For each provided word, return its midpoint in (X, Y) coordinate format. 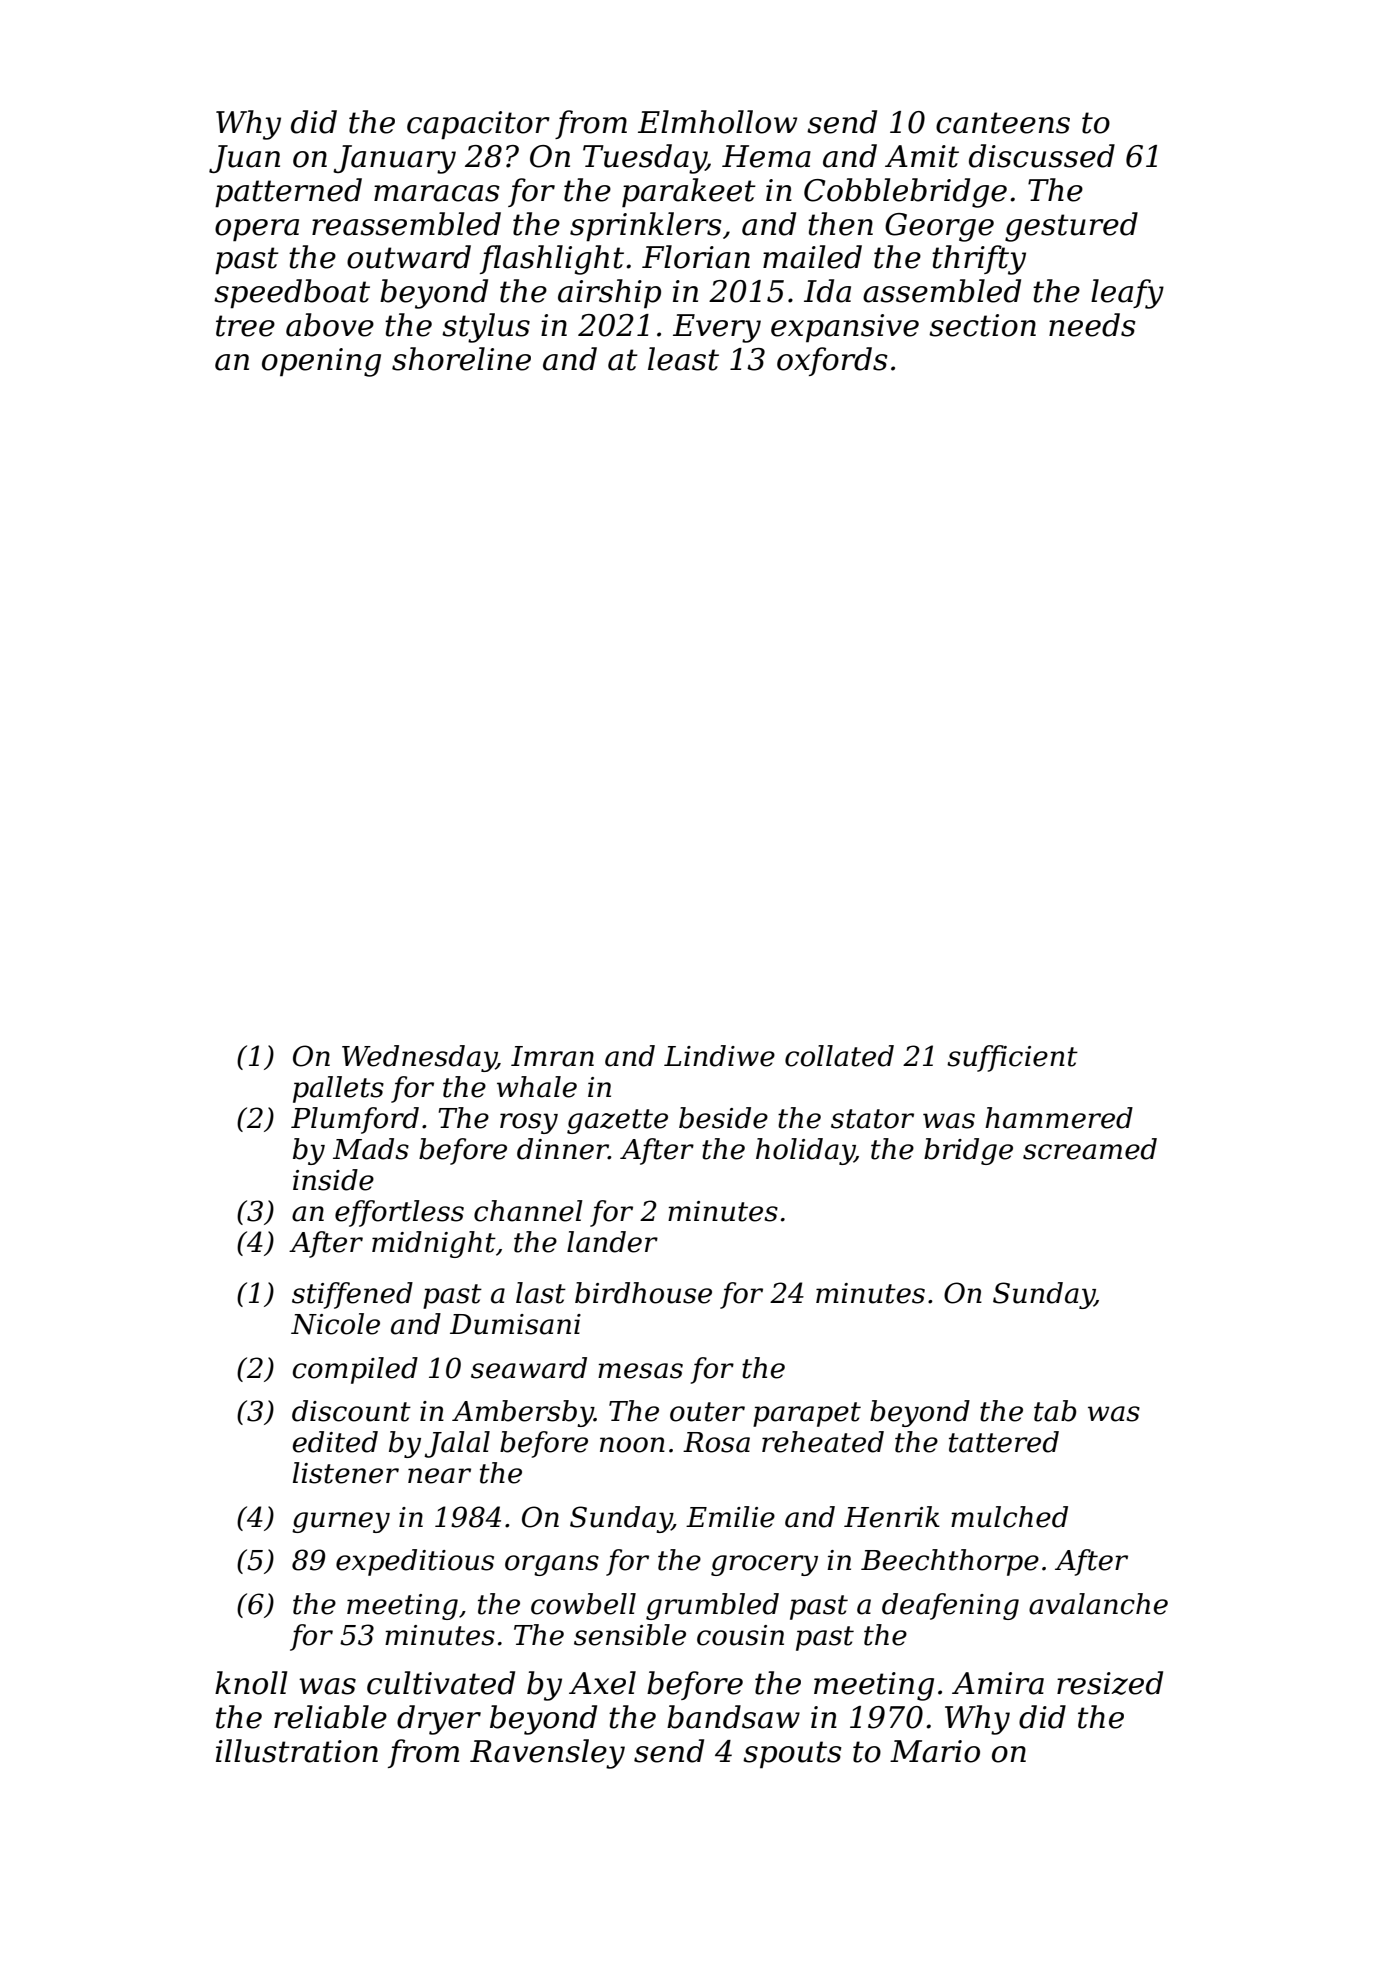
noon (632, 1445)
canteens (1003, 123)
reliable (330, 1717)
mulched (1009, 1517)
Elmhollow (717, 122)
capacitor (478, 125)
